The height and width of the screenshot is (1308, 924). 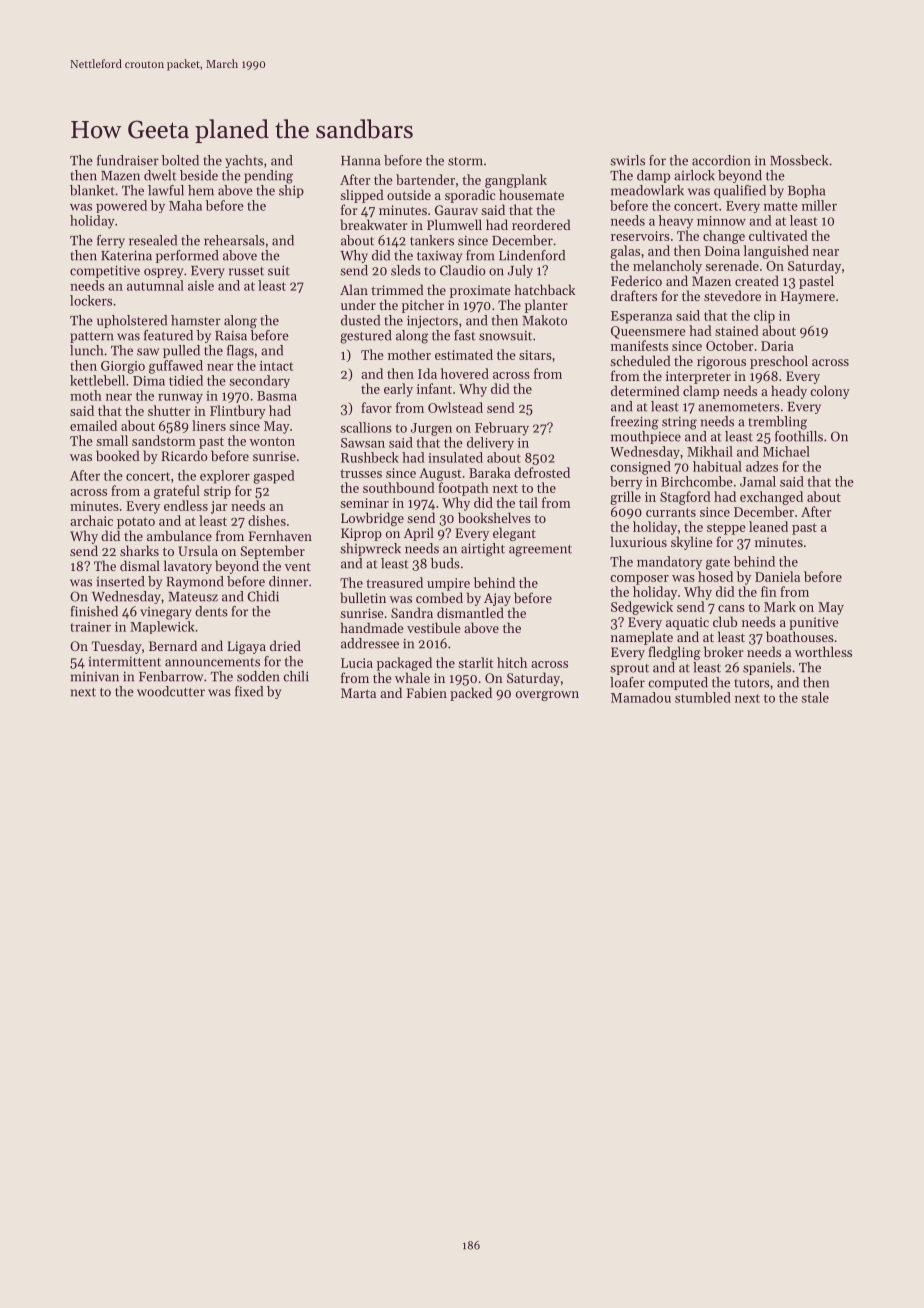 I want to click on rehearsals, so click(x=234, y=240).
